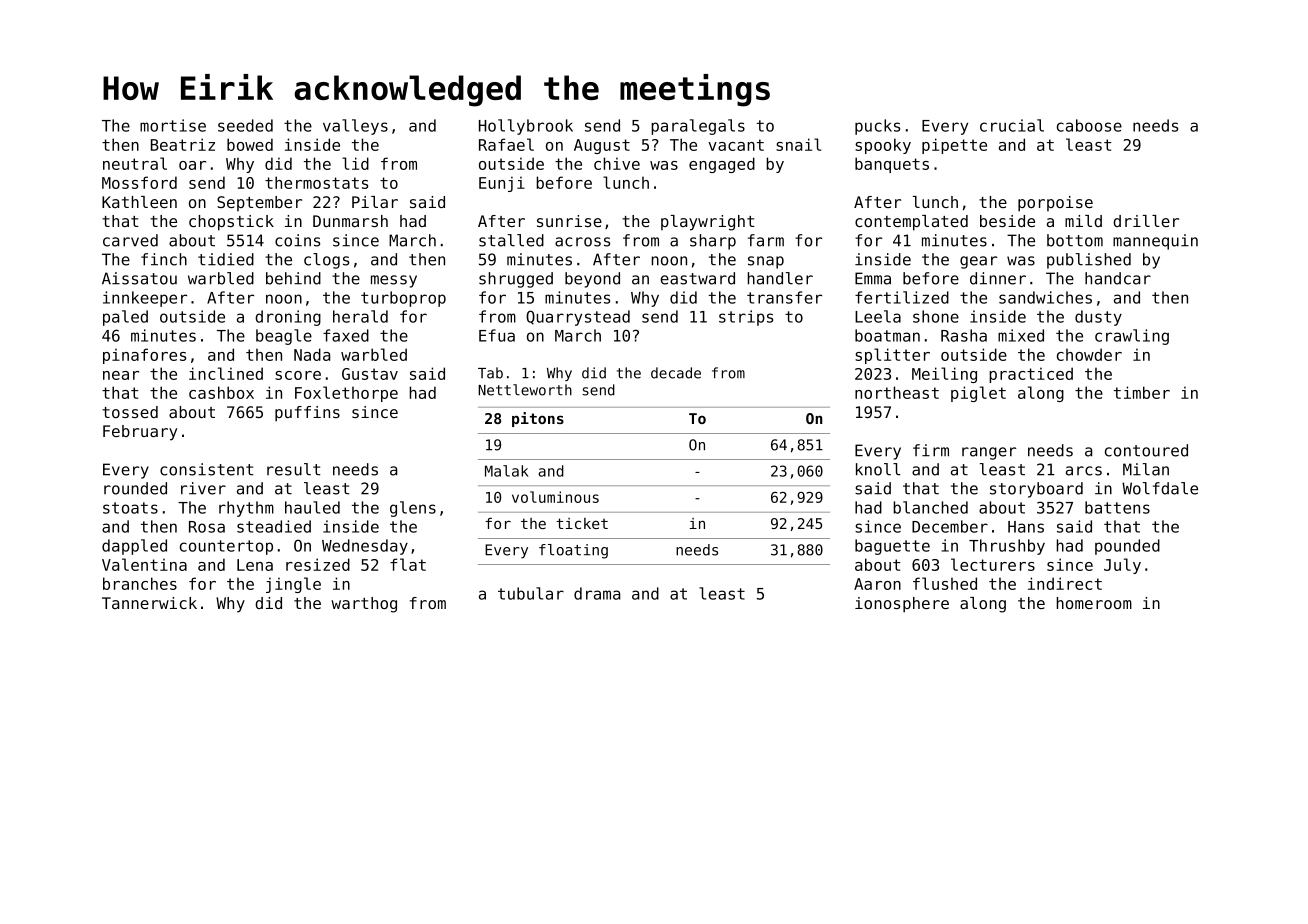 This screenshot has height=924, width=1308. I want to click on turboprop, so click(403, 299).
